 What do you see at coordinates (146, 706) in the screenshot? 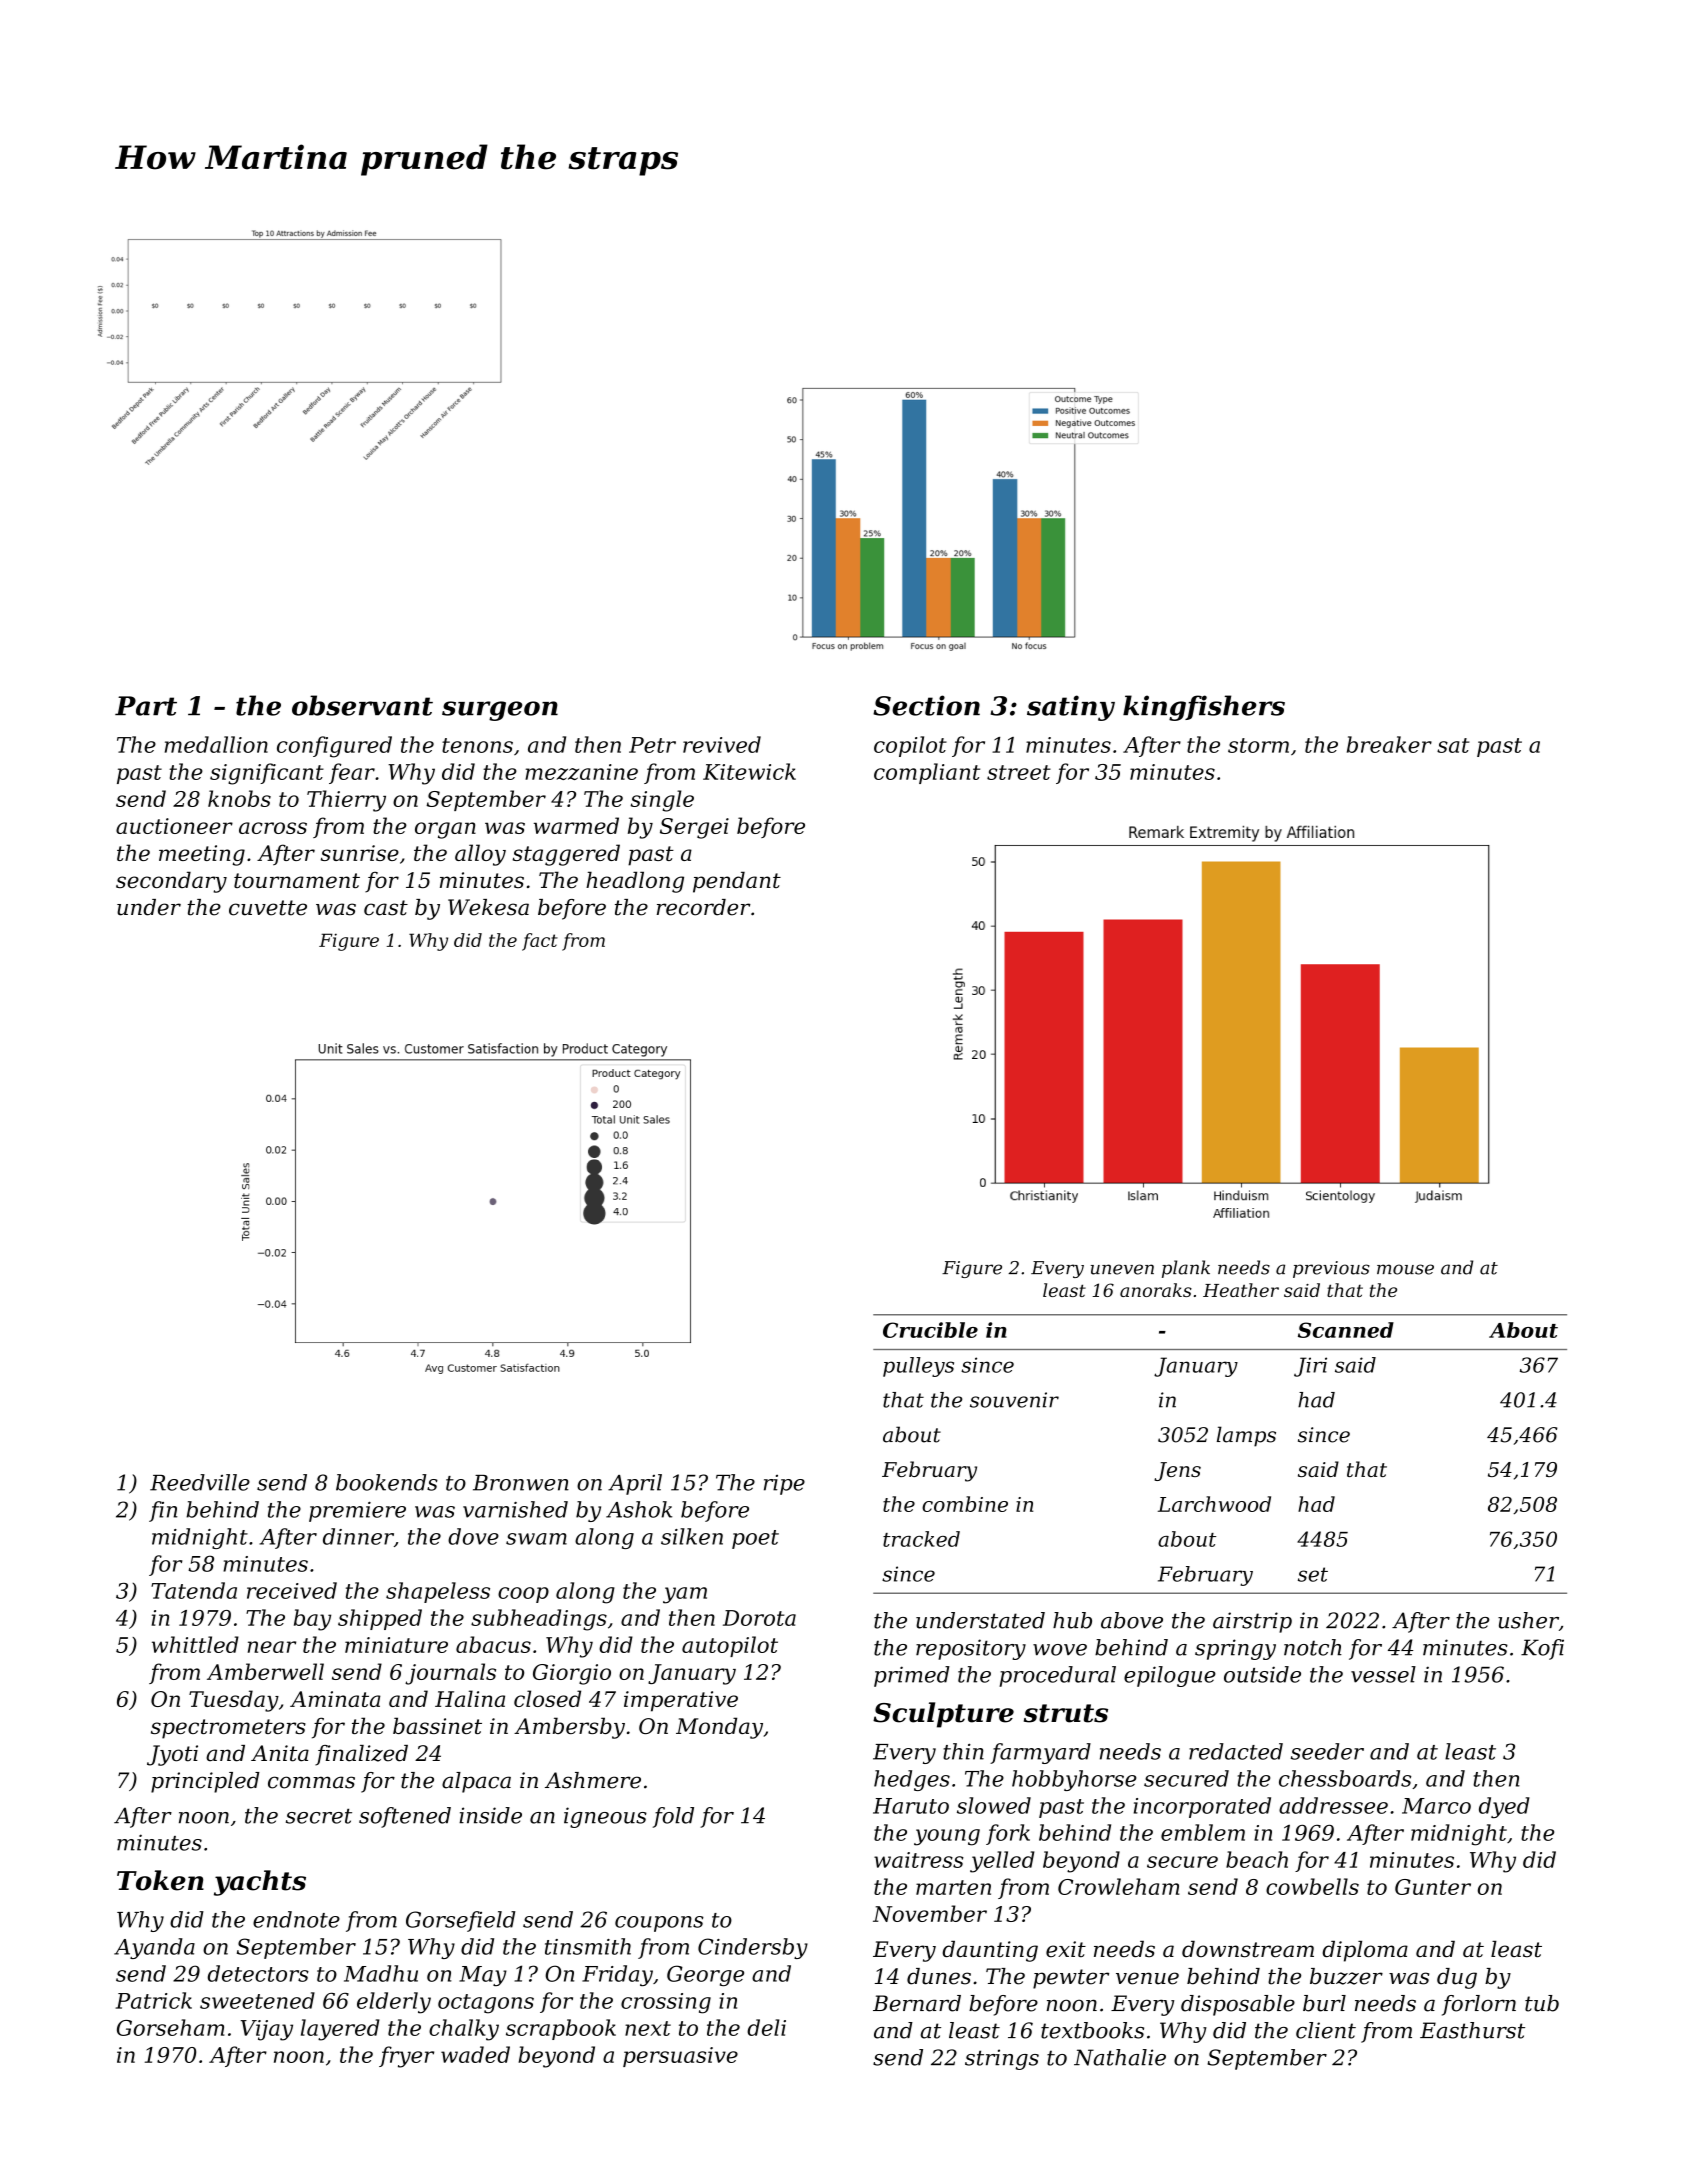
I see `Part` at bounding box center [146, 706].
